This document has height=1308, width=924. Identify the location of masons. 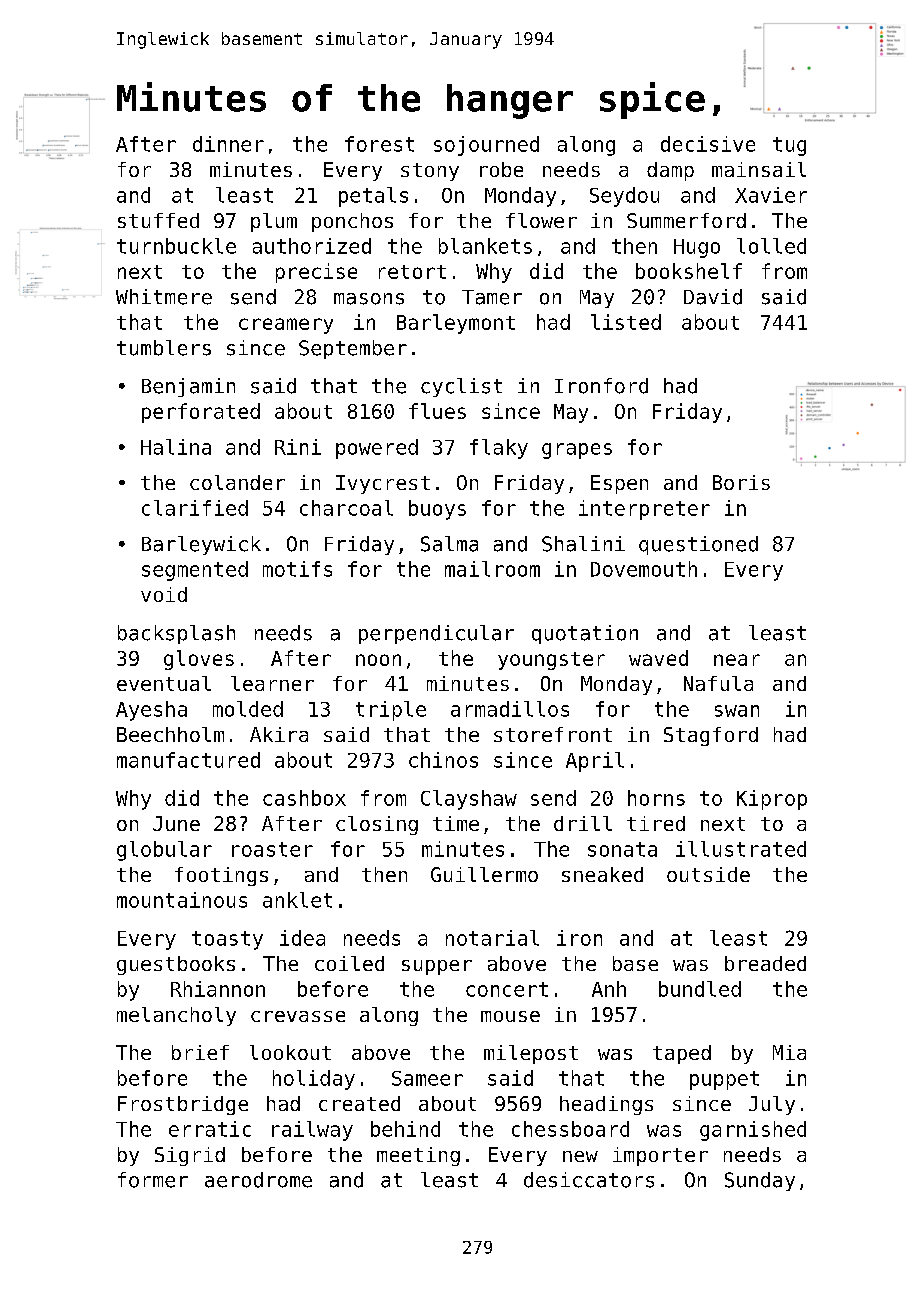
(369, 299).
